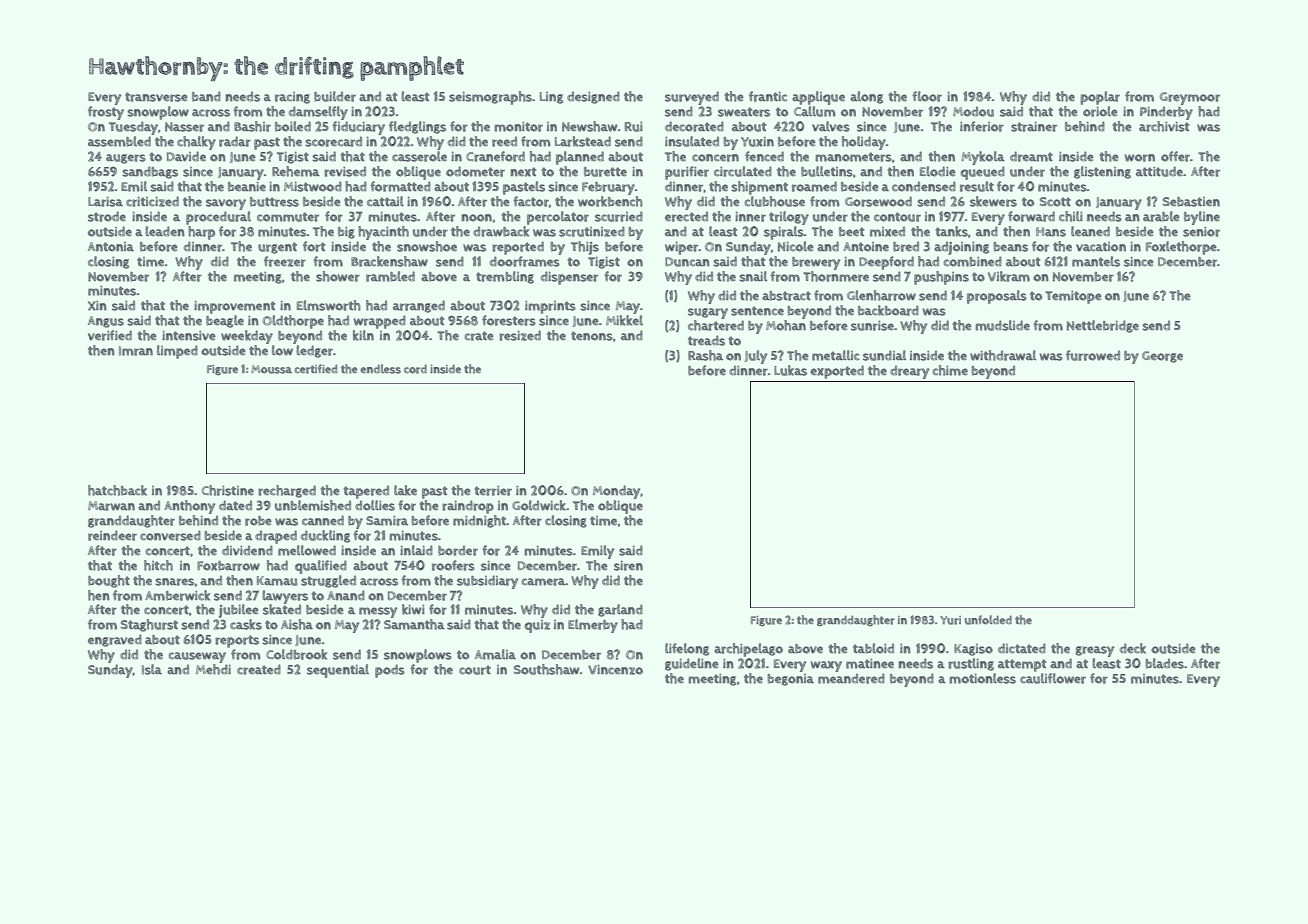  I want to click on Greymoor, so click(1190, 98).
